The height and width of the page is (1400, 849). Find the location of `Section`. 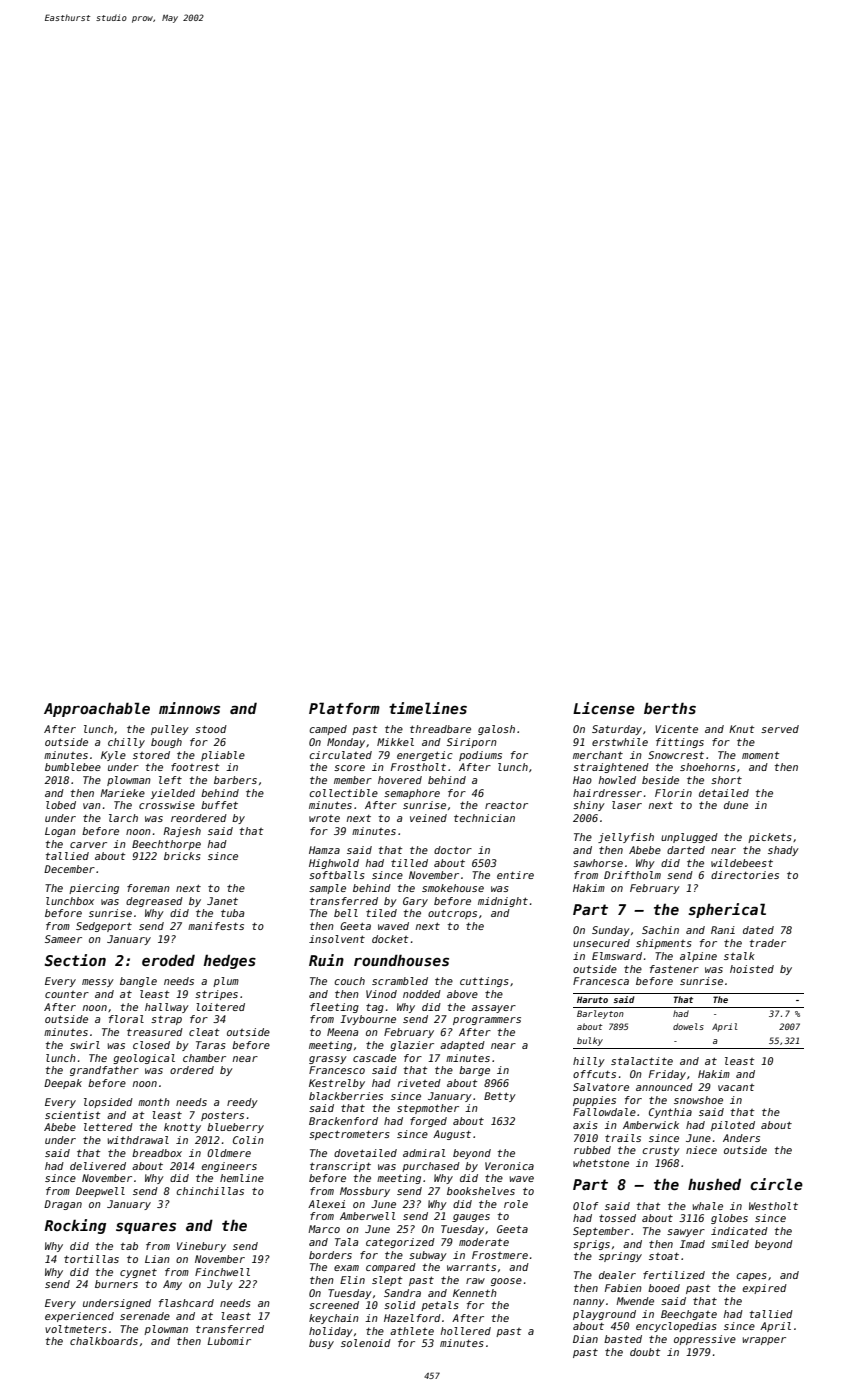

Section is located at coordinates (75, 960).
